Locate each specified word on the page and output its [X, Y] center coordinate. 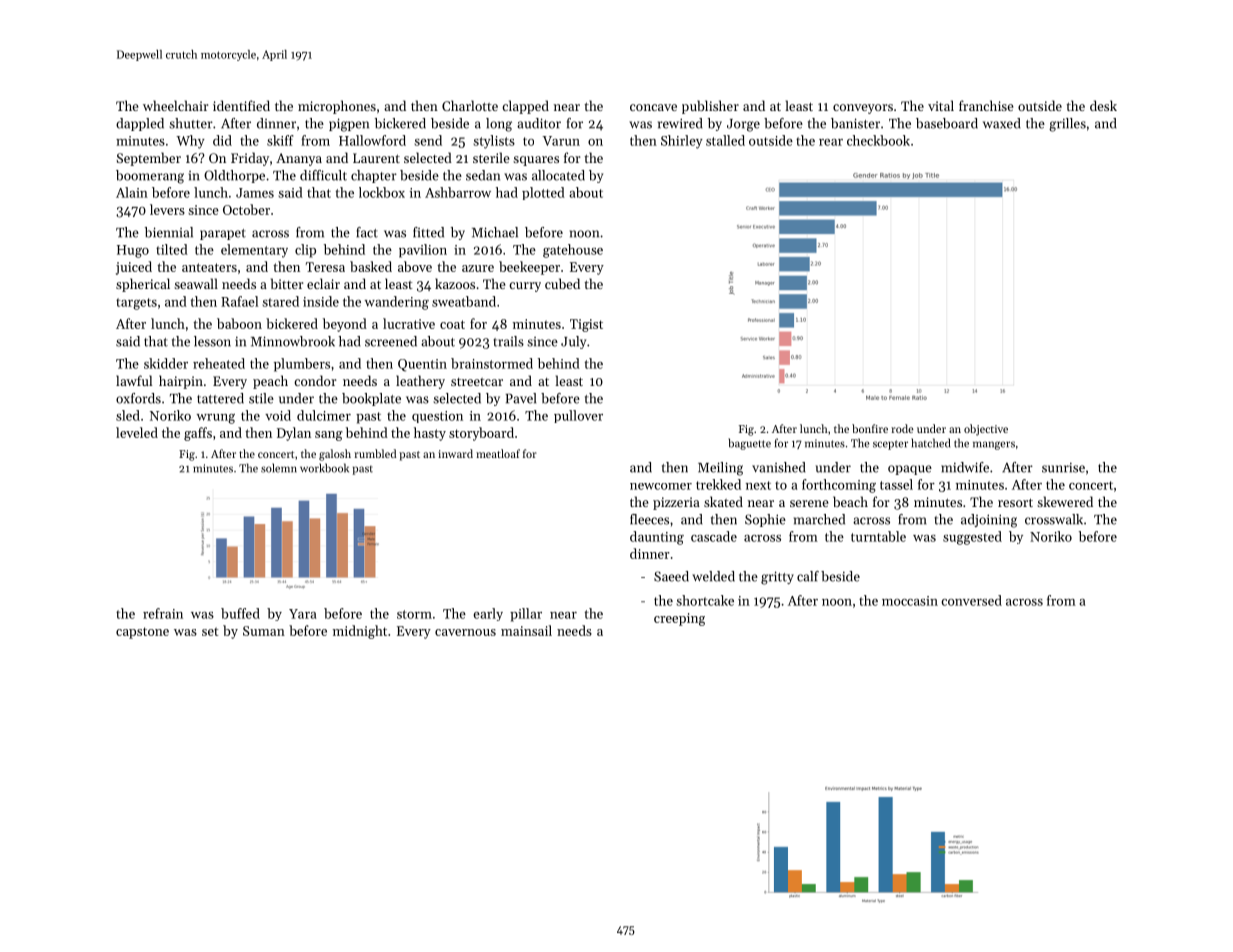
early [488, 614]
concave [653, 107]
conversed [971, 600]
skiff [280, 140]
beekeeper [529, 268]
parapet [223, 234]
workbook [324, 468]
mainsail [526, 630]
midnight [360, 632]
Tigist [586, 325]
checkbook [878, 140]
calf [808, 576]
